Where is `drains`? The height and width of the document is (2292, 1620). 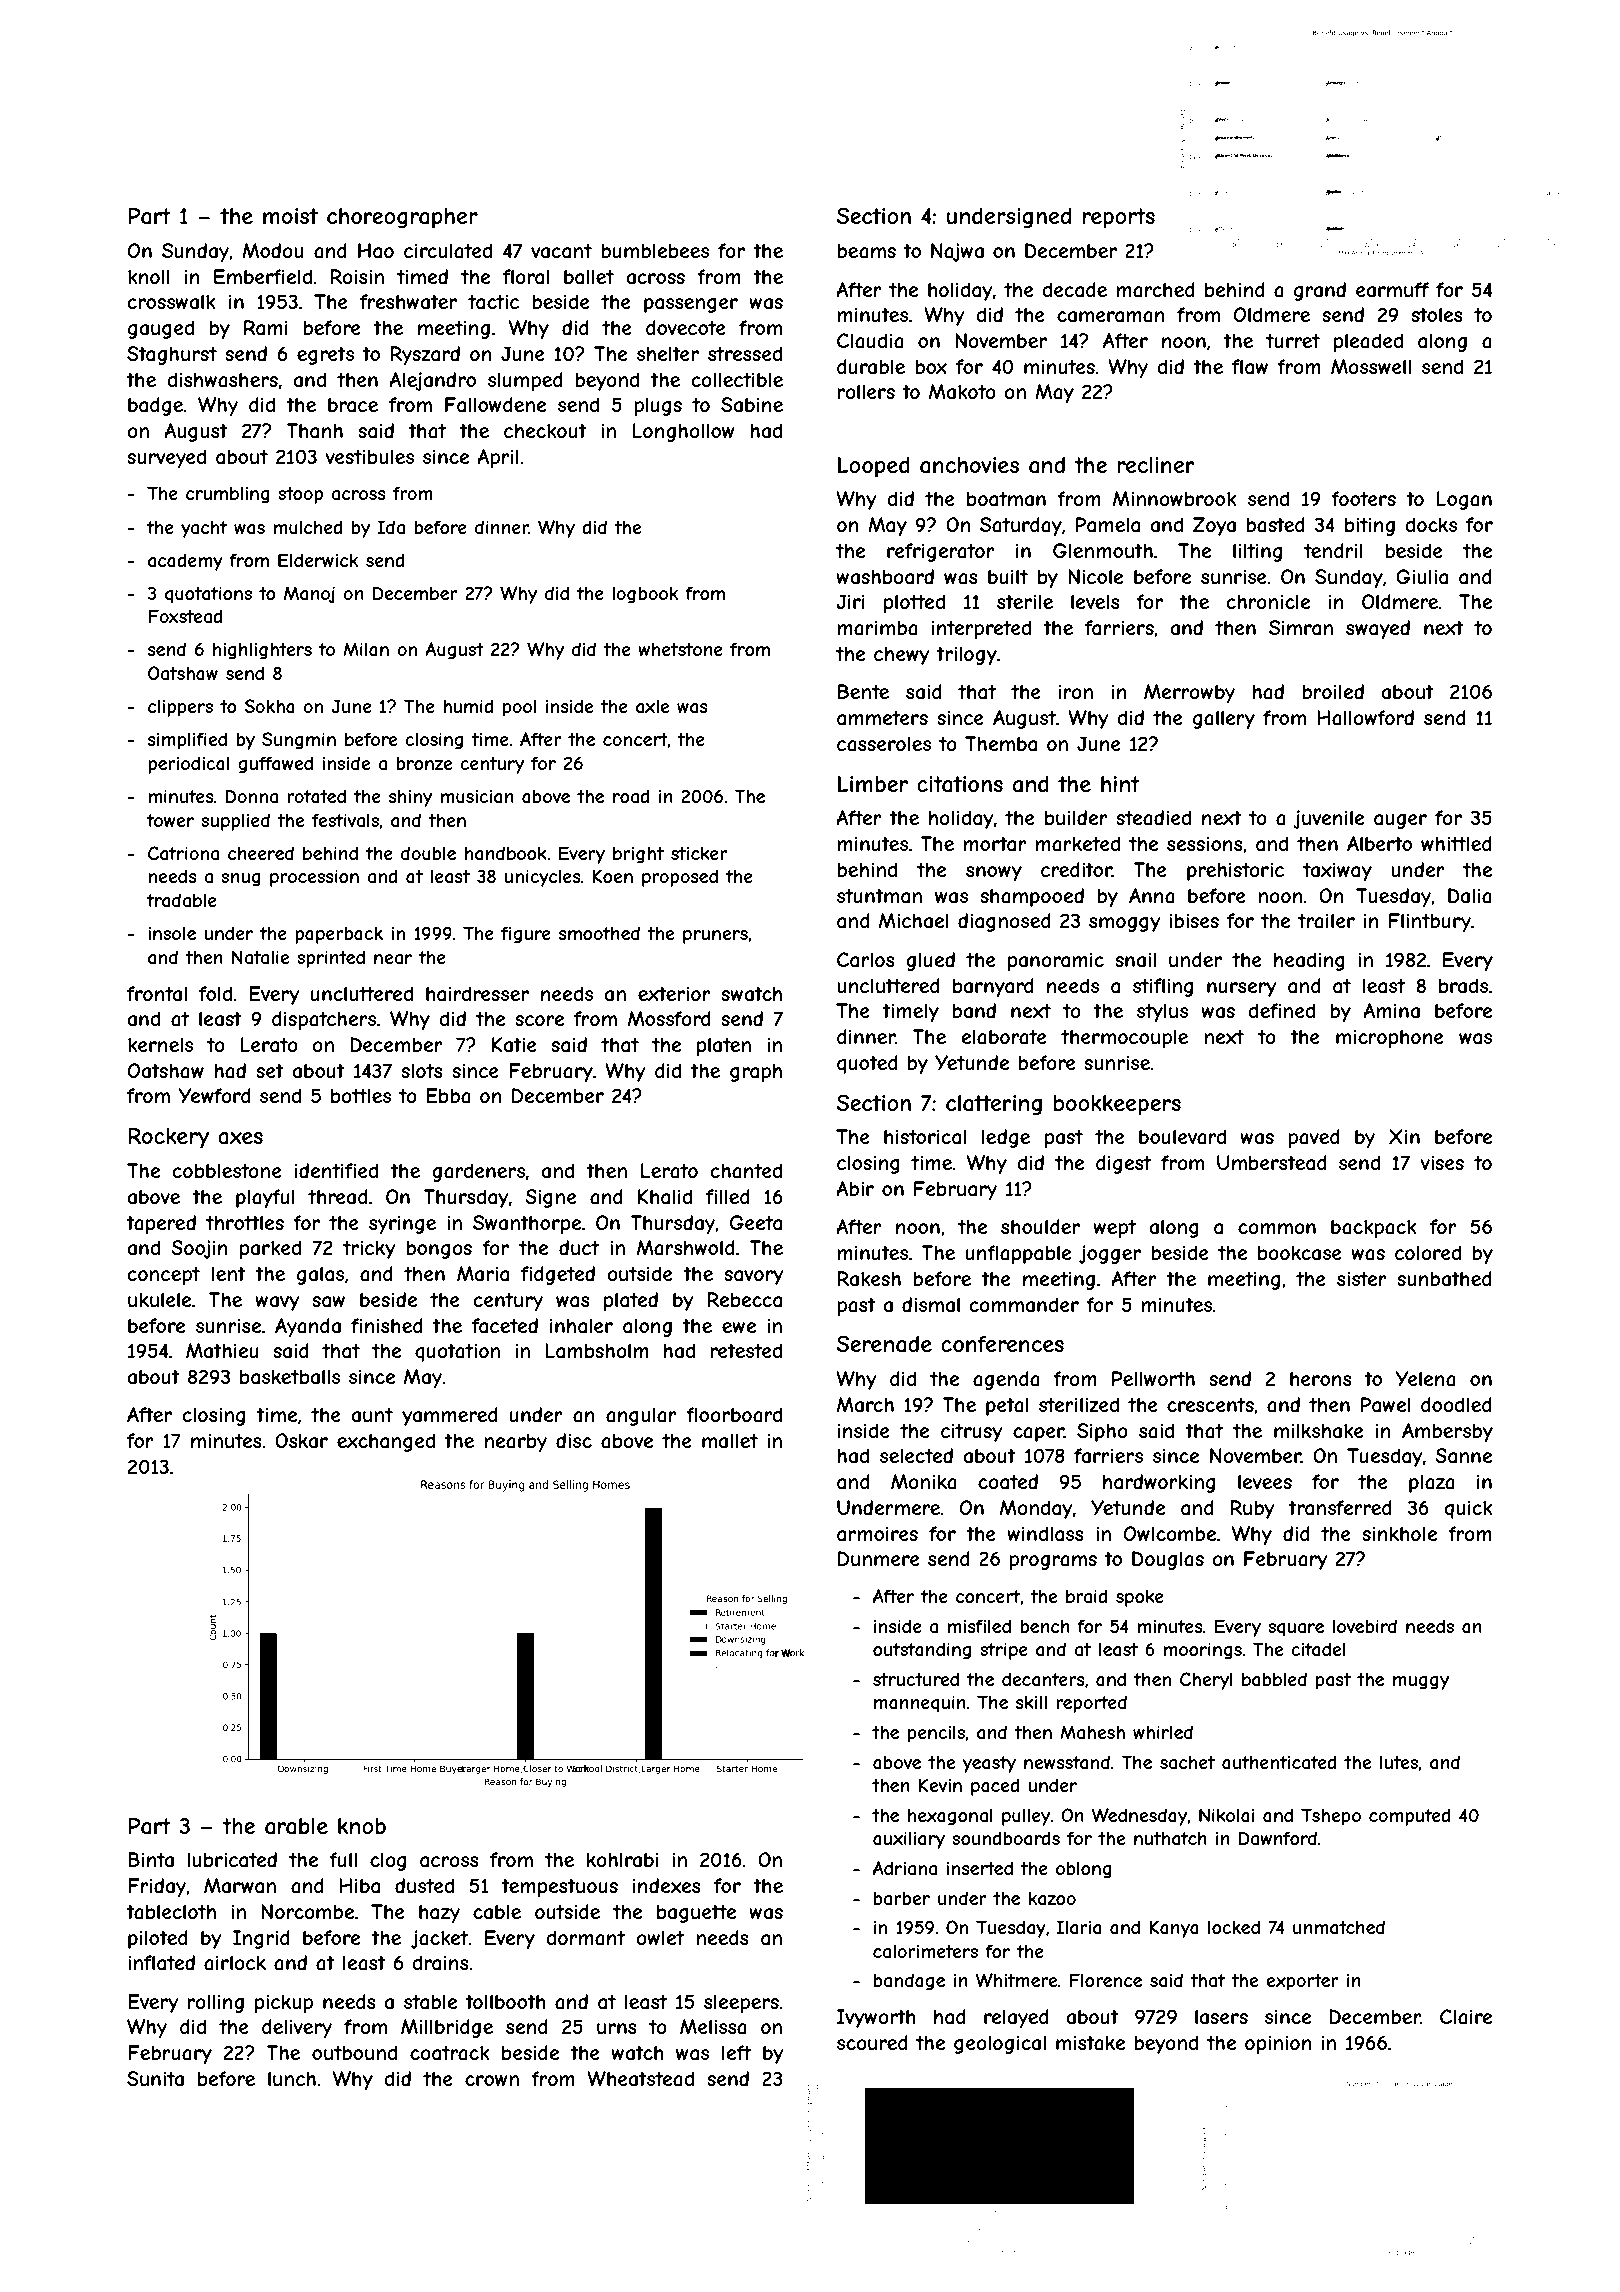
drains is located at coordinates (440, 1963).
